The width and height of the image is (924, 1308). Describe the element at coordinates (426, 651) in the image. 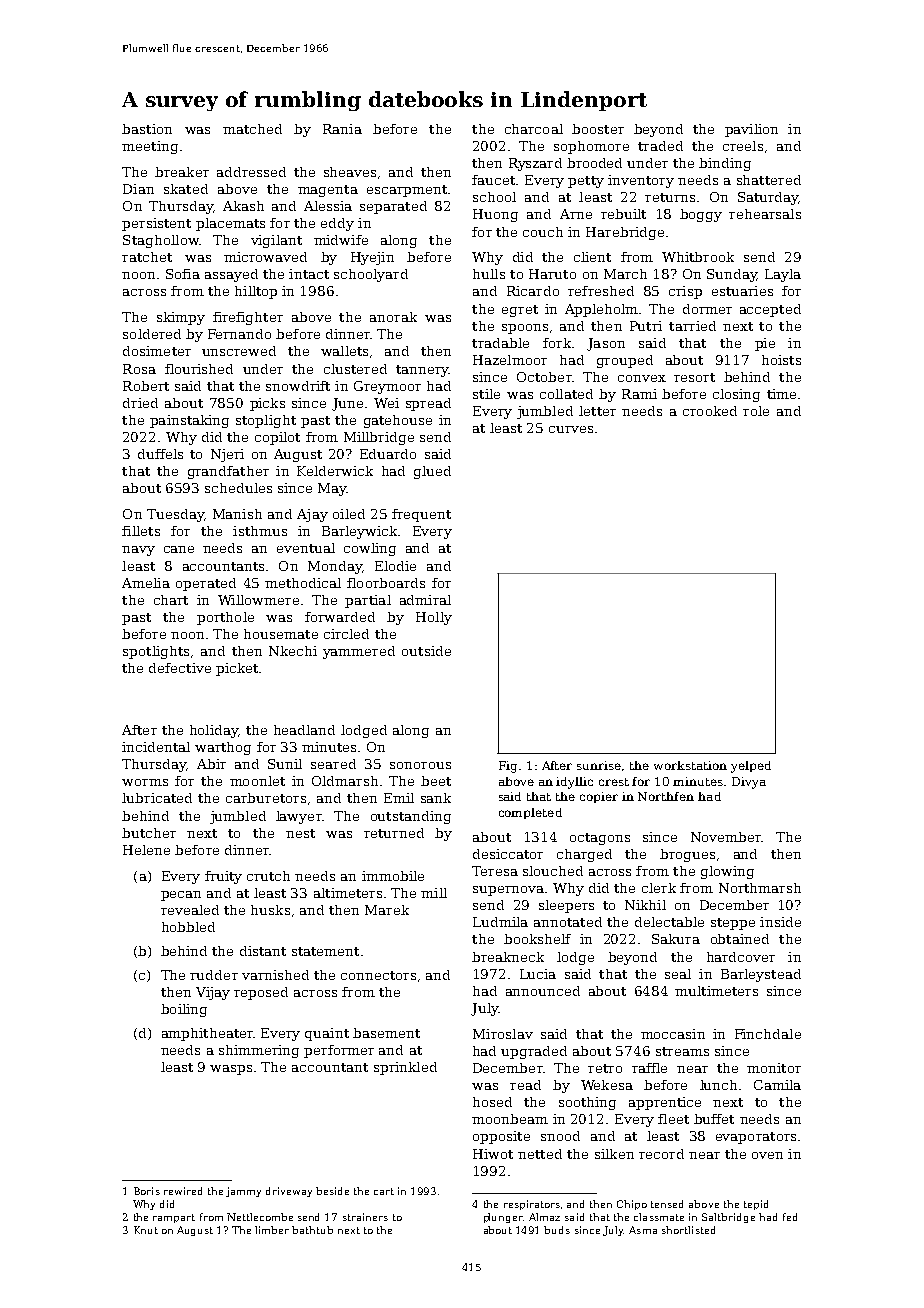

I see `outside` at that location.
